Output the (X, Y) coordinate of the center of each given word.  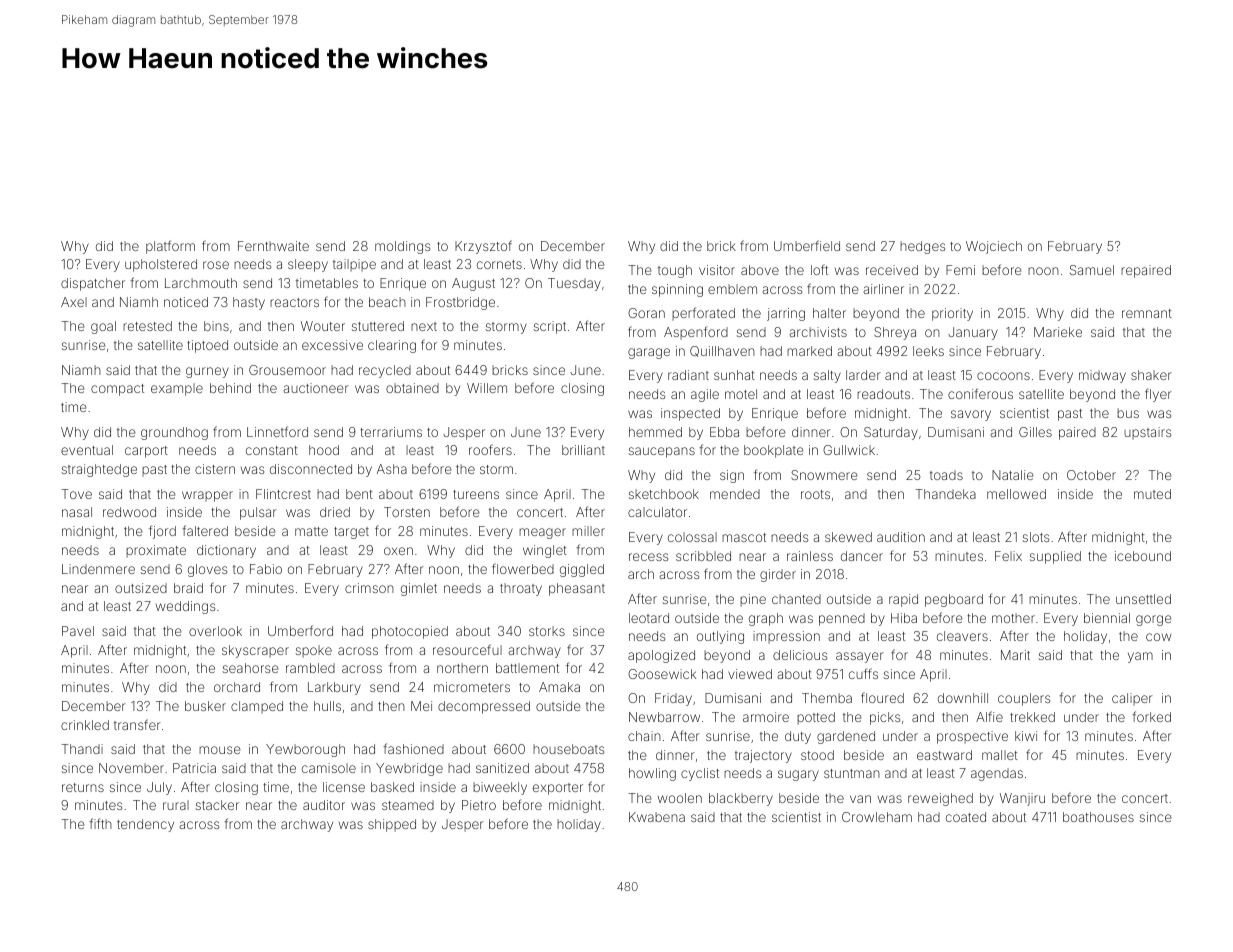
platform (170, 247)
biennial (1107, 618)
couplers (1024, 699)
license (344, 787)
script (550, 327)
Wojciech (994, 247)
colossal (692, 537)
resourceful (467, 649)
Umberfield (807, 245)
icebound (1143, 556)
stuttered (378, 326)
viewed (750, 674)
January (973, 333)
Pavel (78, 631)
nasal (77, 512)
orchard (237, 687)
